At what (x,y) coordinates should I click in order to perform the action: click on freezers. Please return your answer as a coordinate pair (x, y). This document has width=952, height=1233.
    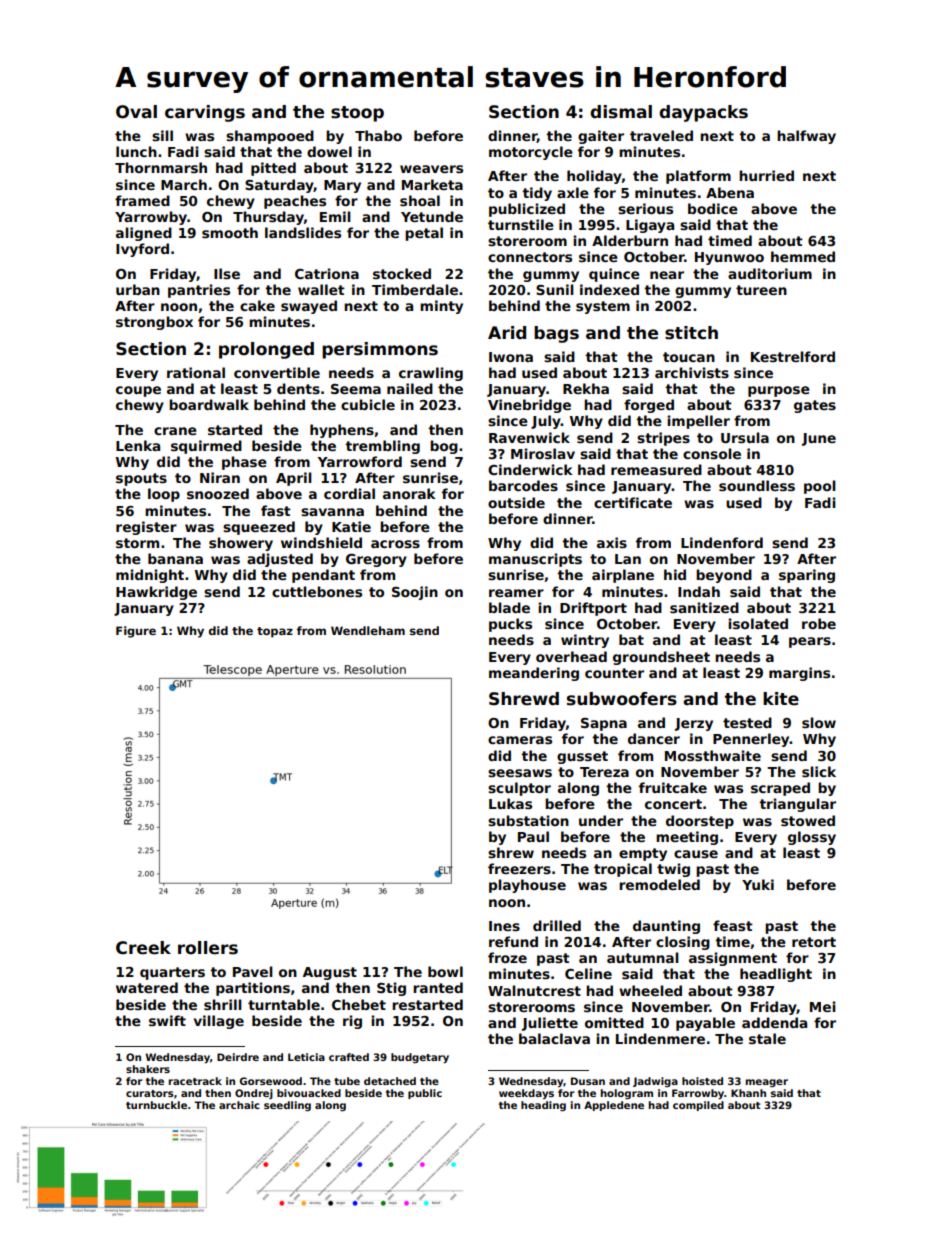
    Looking at the image, I should click on (519, 868).
